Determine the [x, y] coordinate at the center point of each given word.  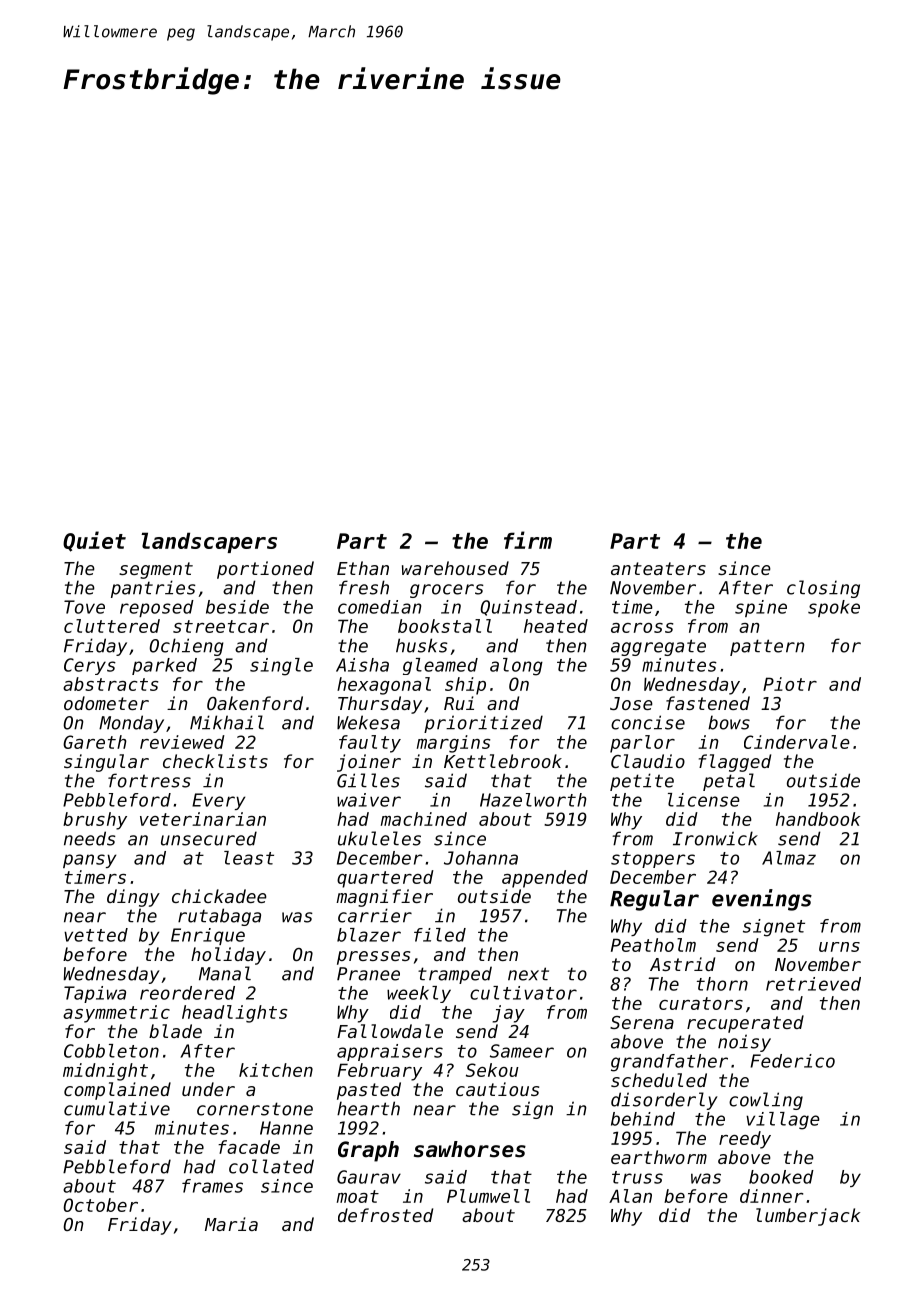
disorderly [664, 1101]
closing [823, 589]
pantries [153, 589]
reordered [187, 993]
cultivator [523, 993]
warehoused [455, 568]
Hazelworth [533, 800]
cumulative [117, 1108]
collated [271, 1166]
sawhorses [470, 1149]
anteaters [658, 568]
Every [218, 801]
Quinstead [528, 608]
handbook [818, 819]
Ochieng [186, 647]
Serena [642, 1022]
